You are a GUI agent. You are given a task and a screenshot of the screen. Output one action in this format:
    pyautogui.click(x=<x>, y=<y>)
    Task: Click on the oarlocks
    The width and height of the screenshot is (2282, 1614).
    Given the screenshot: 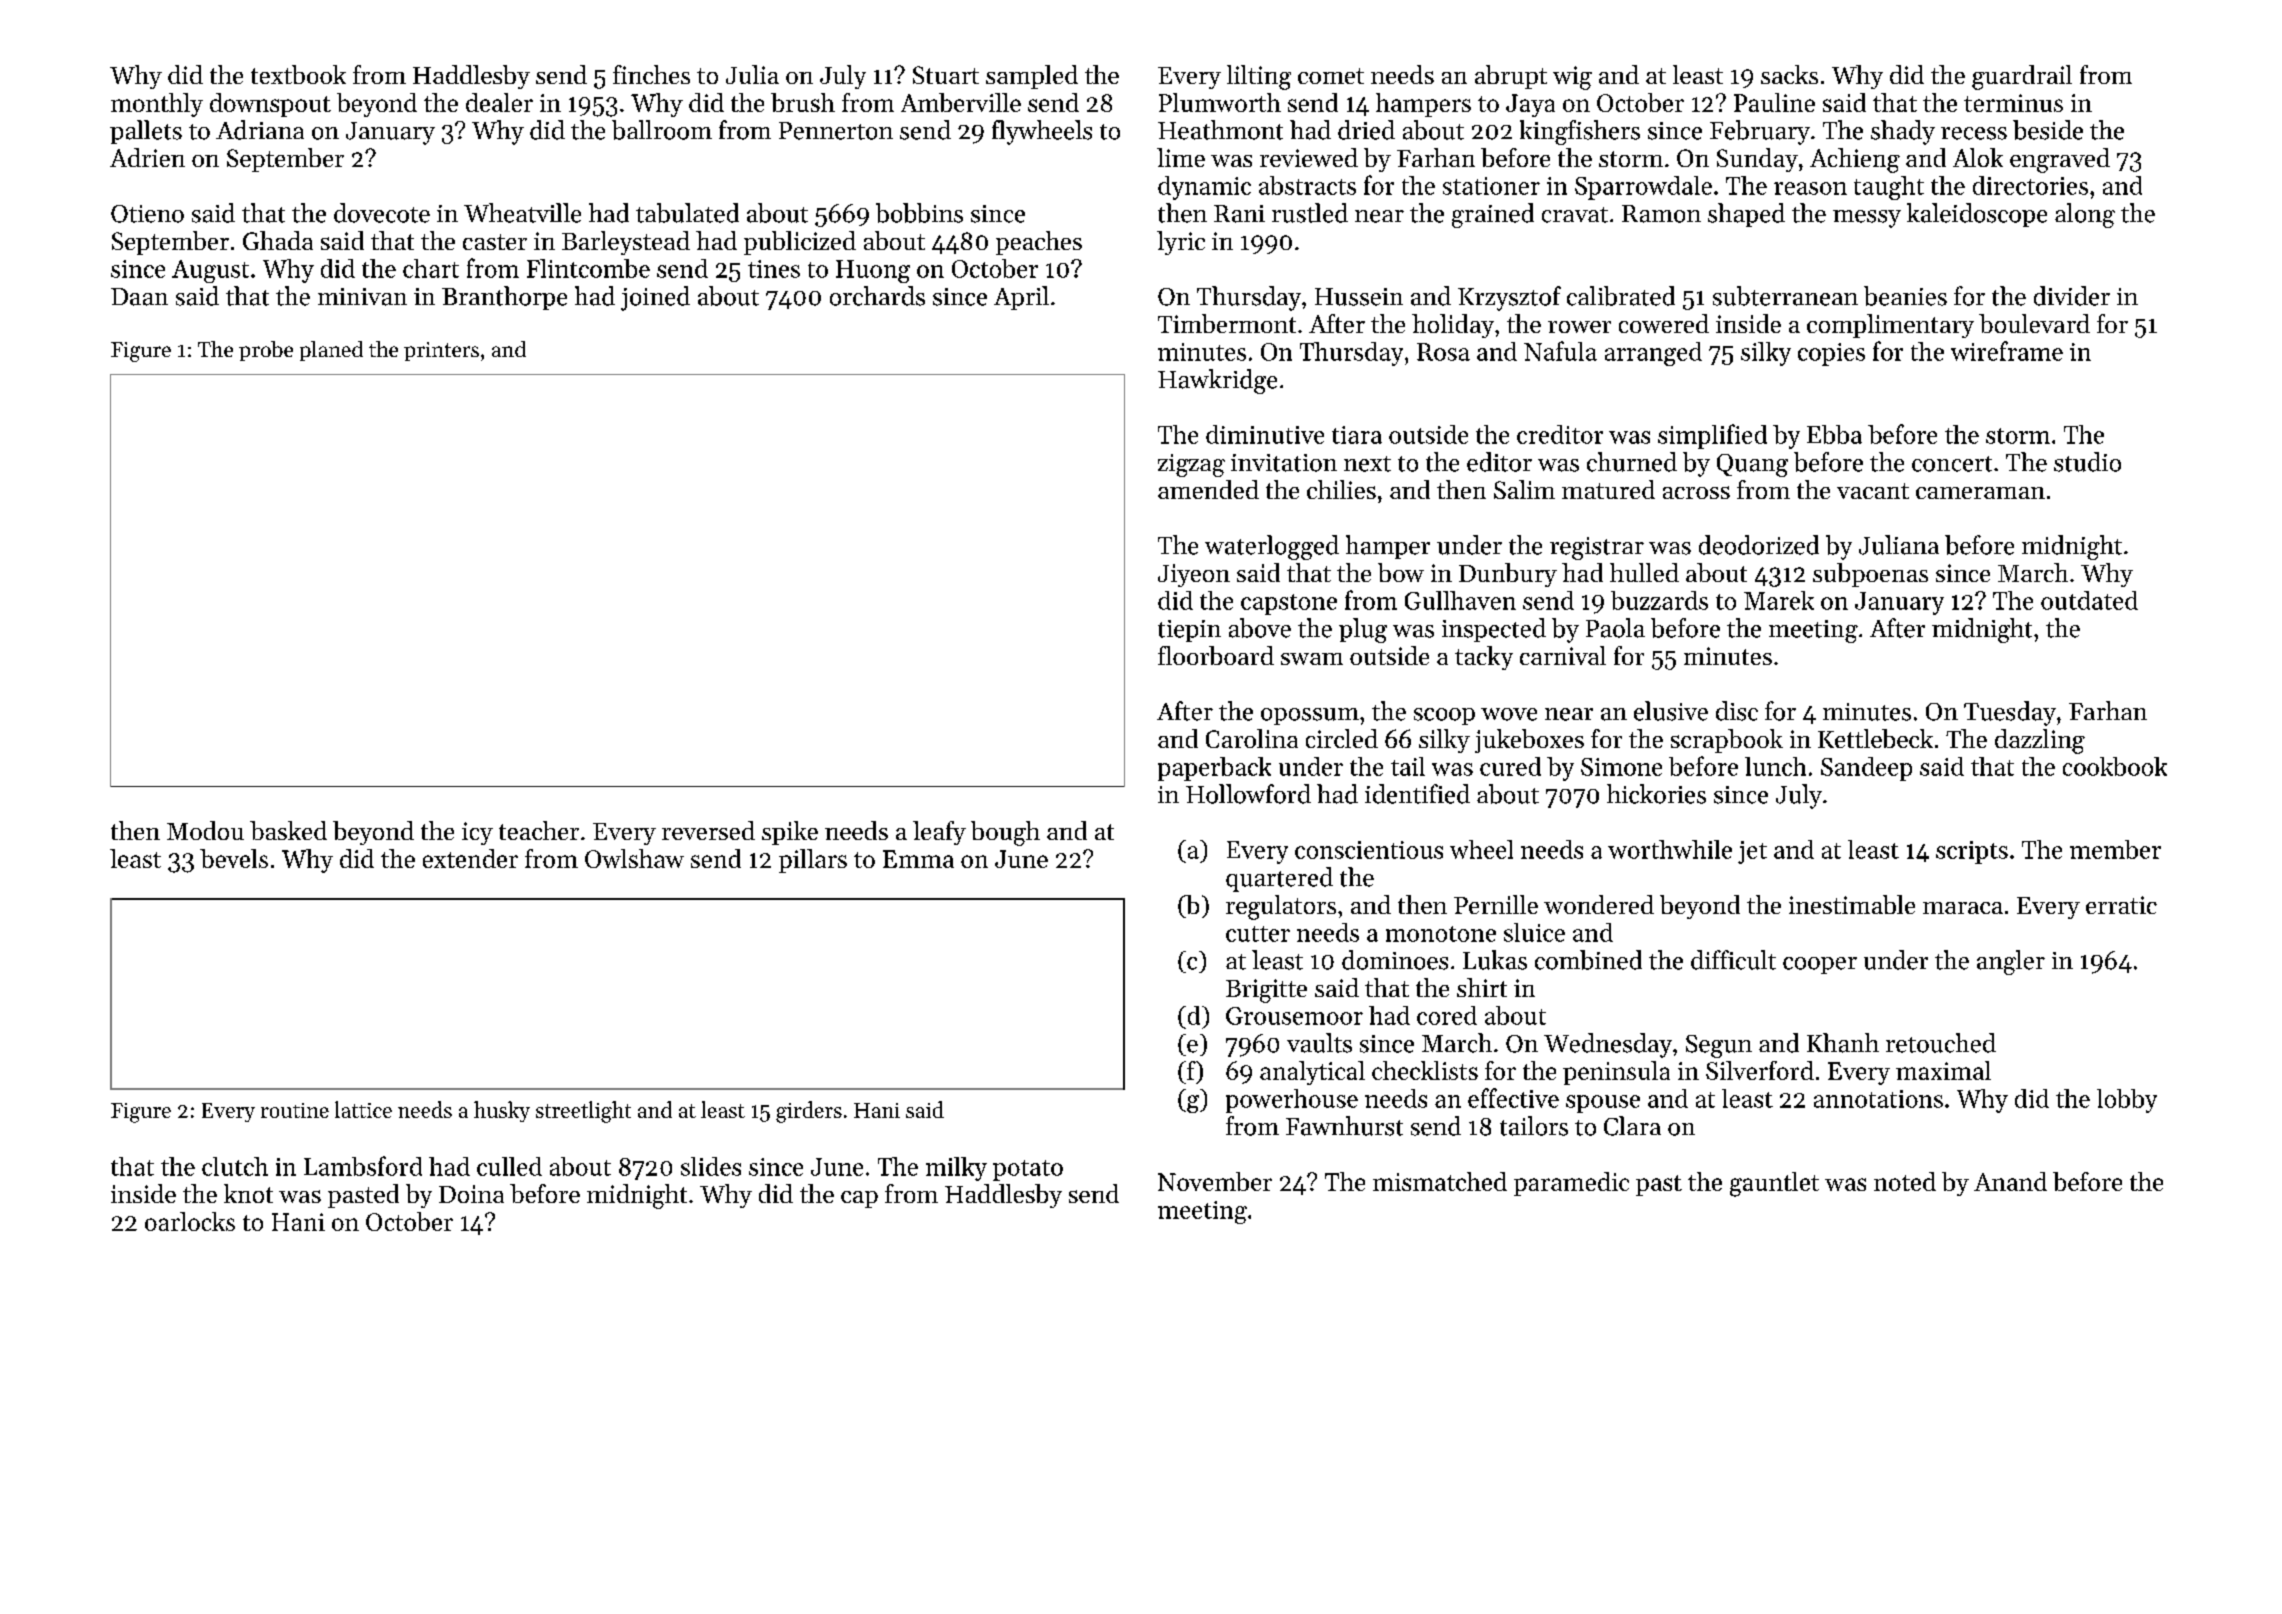 What is the action you would take?
    pyautogui.click(x=190, y=1221)
